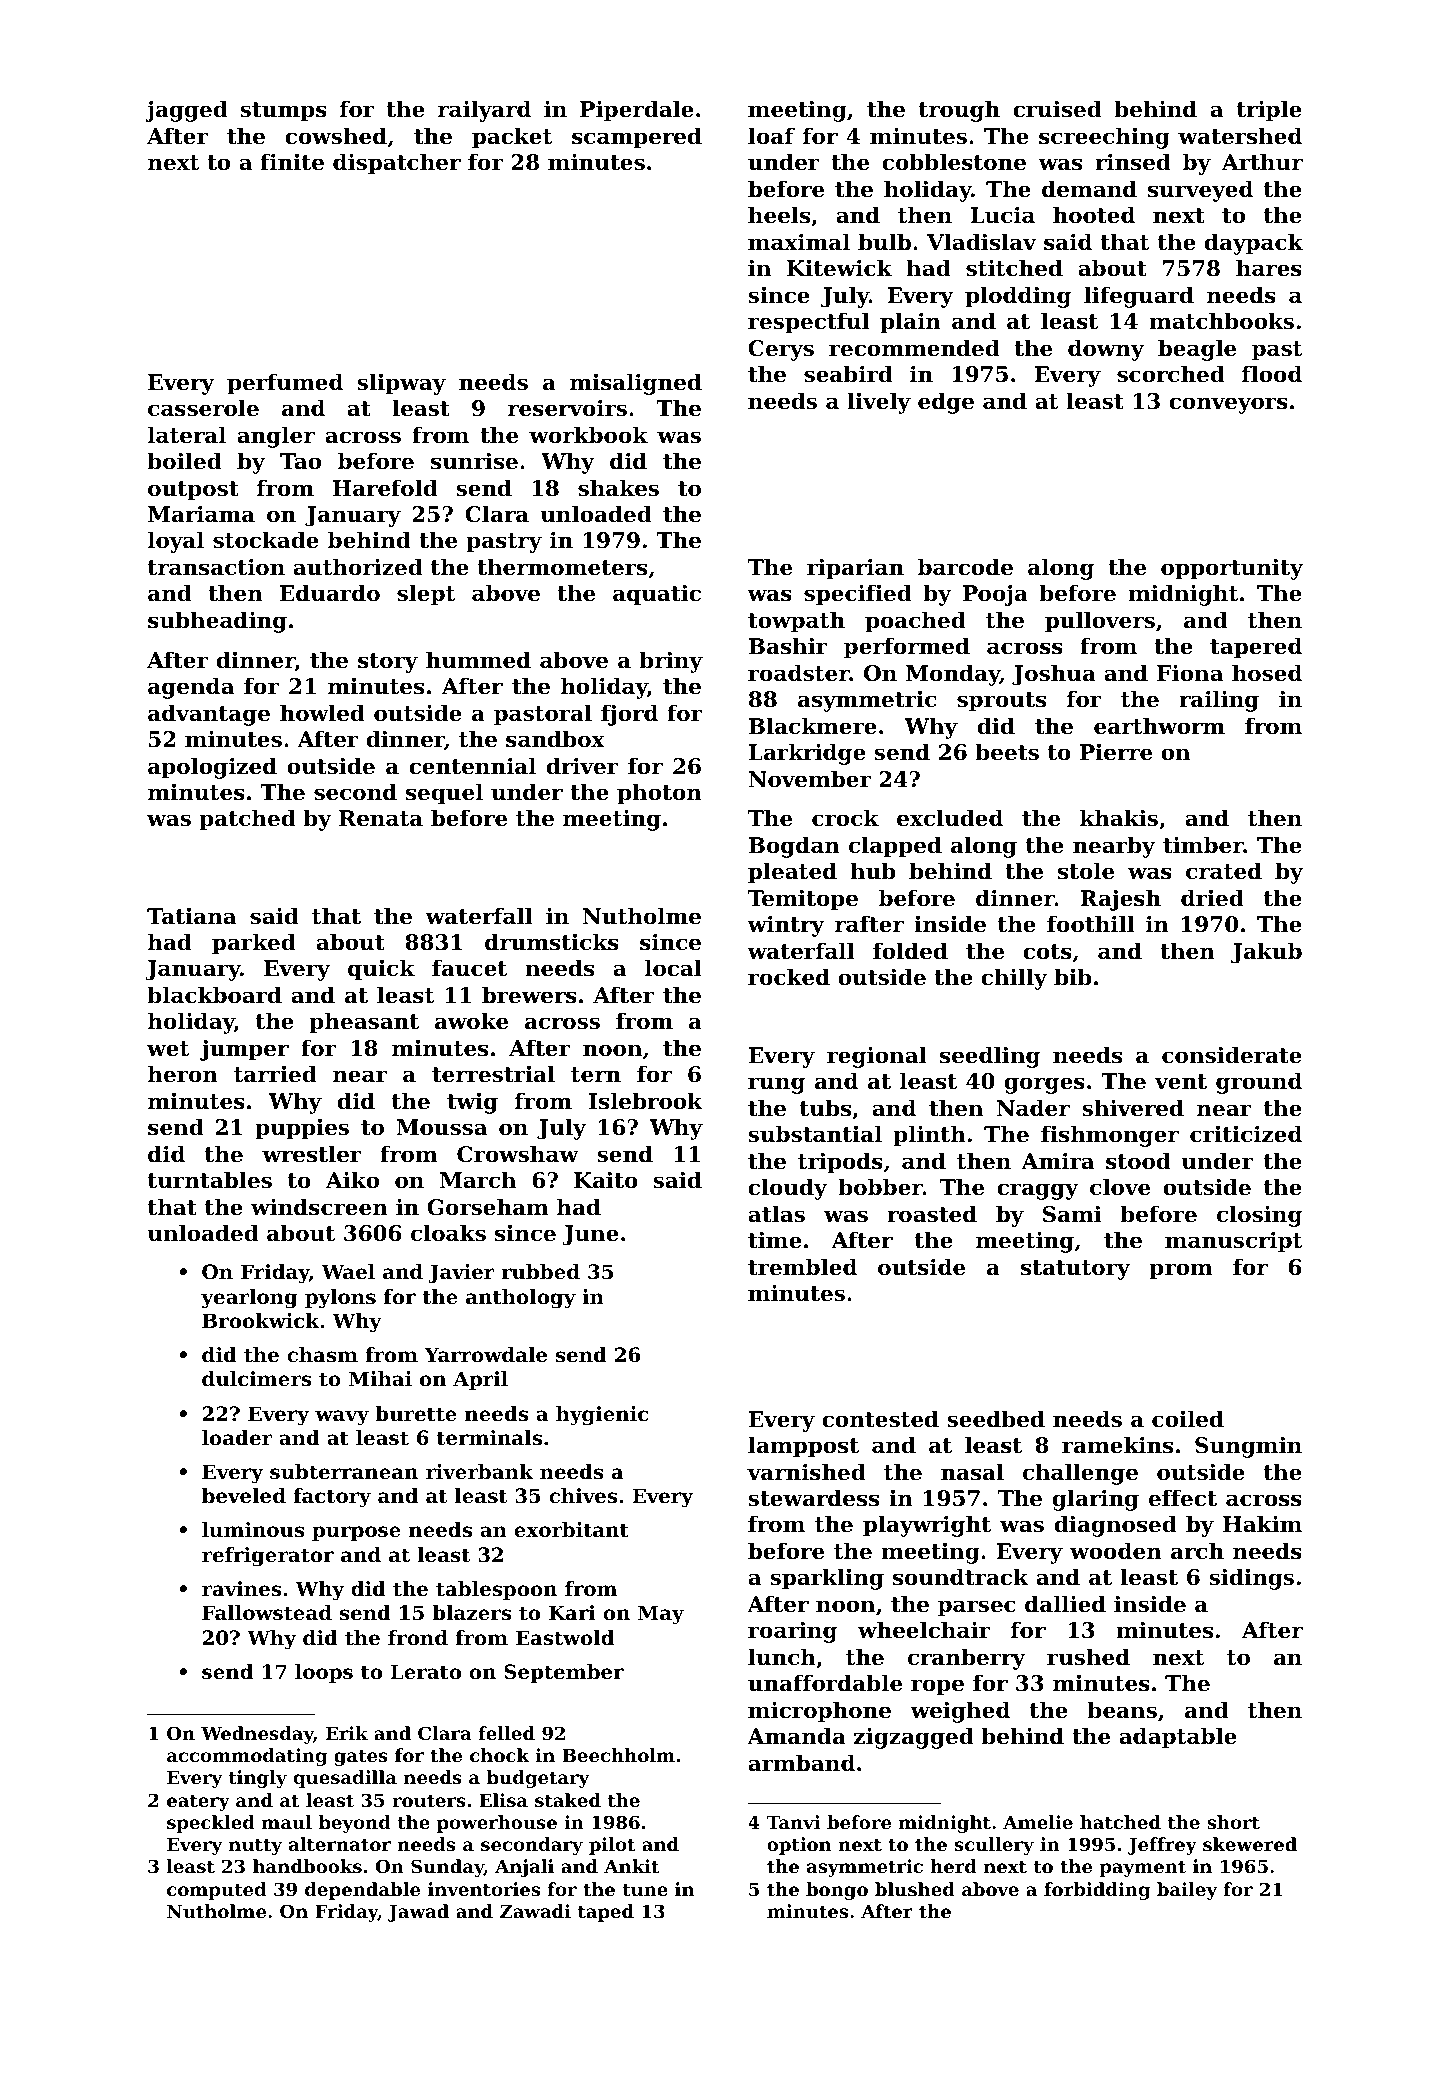 This page has width=1450, height=2100. What do you see at coordinates (381, 818) in the page?
I see `Renata` at bounding box center [381, 818].
